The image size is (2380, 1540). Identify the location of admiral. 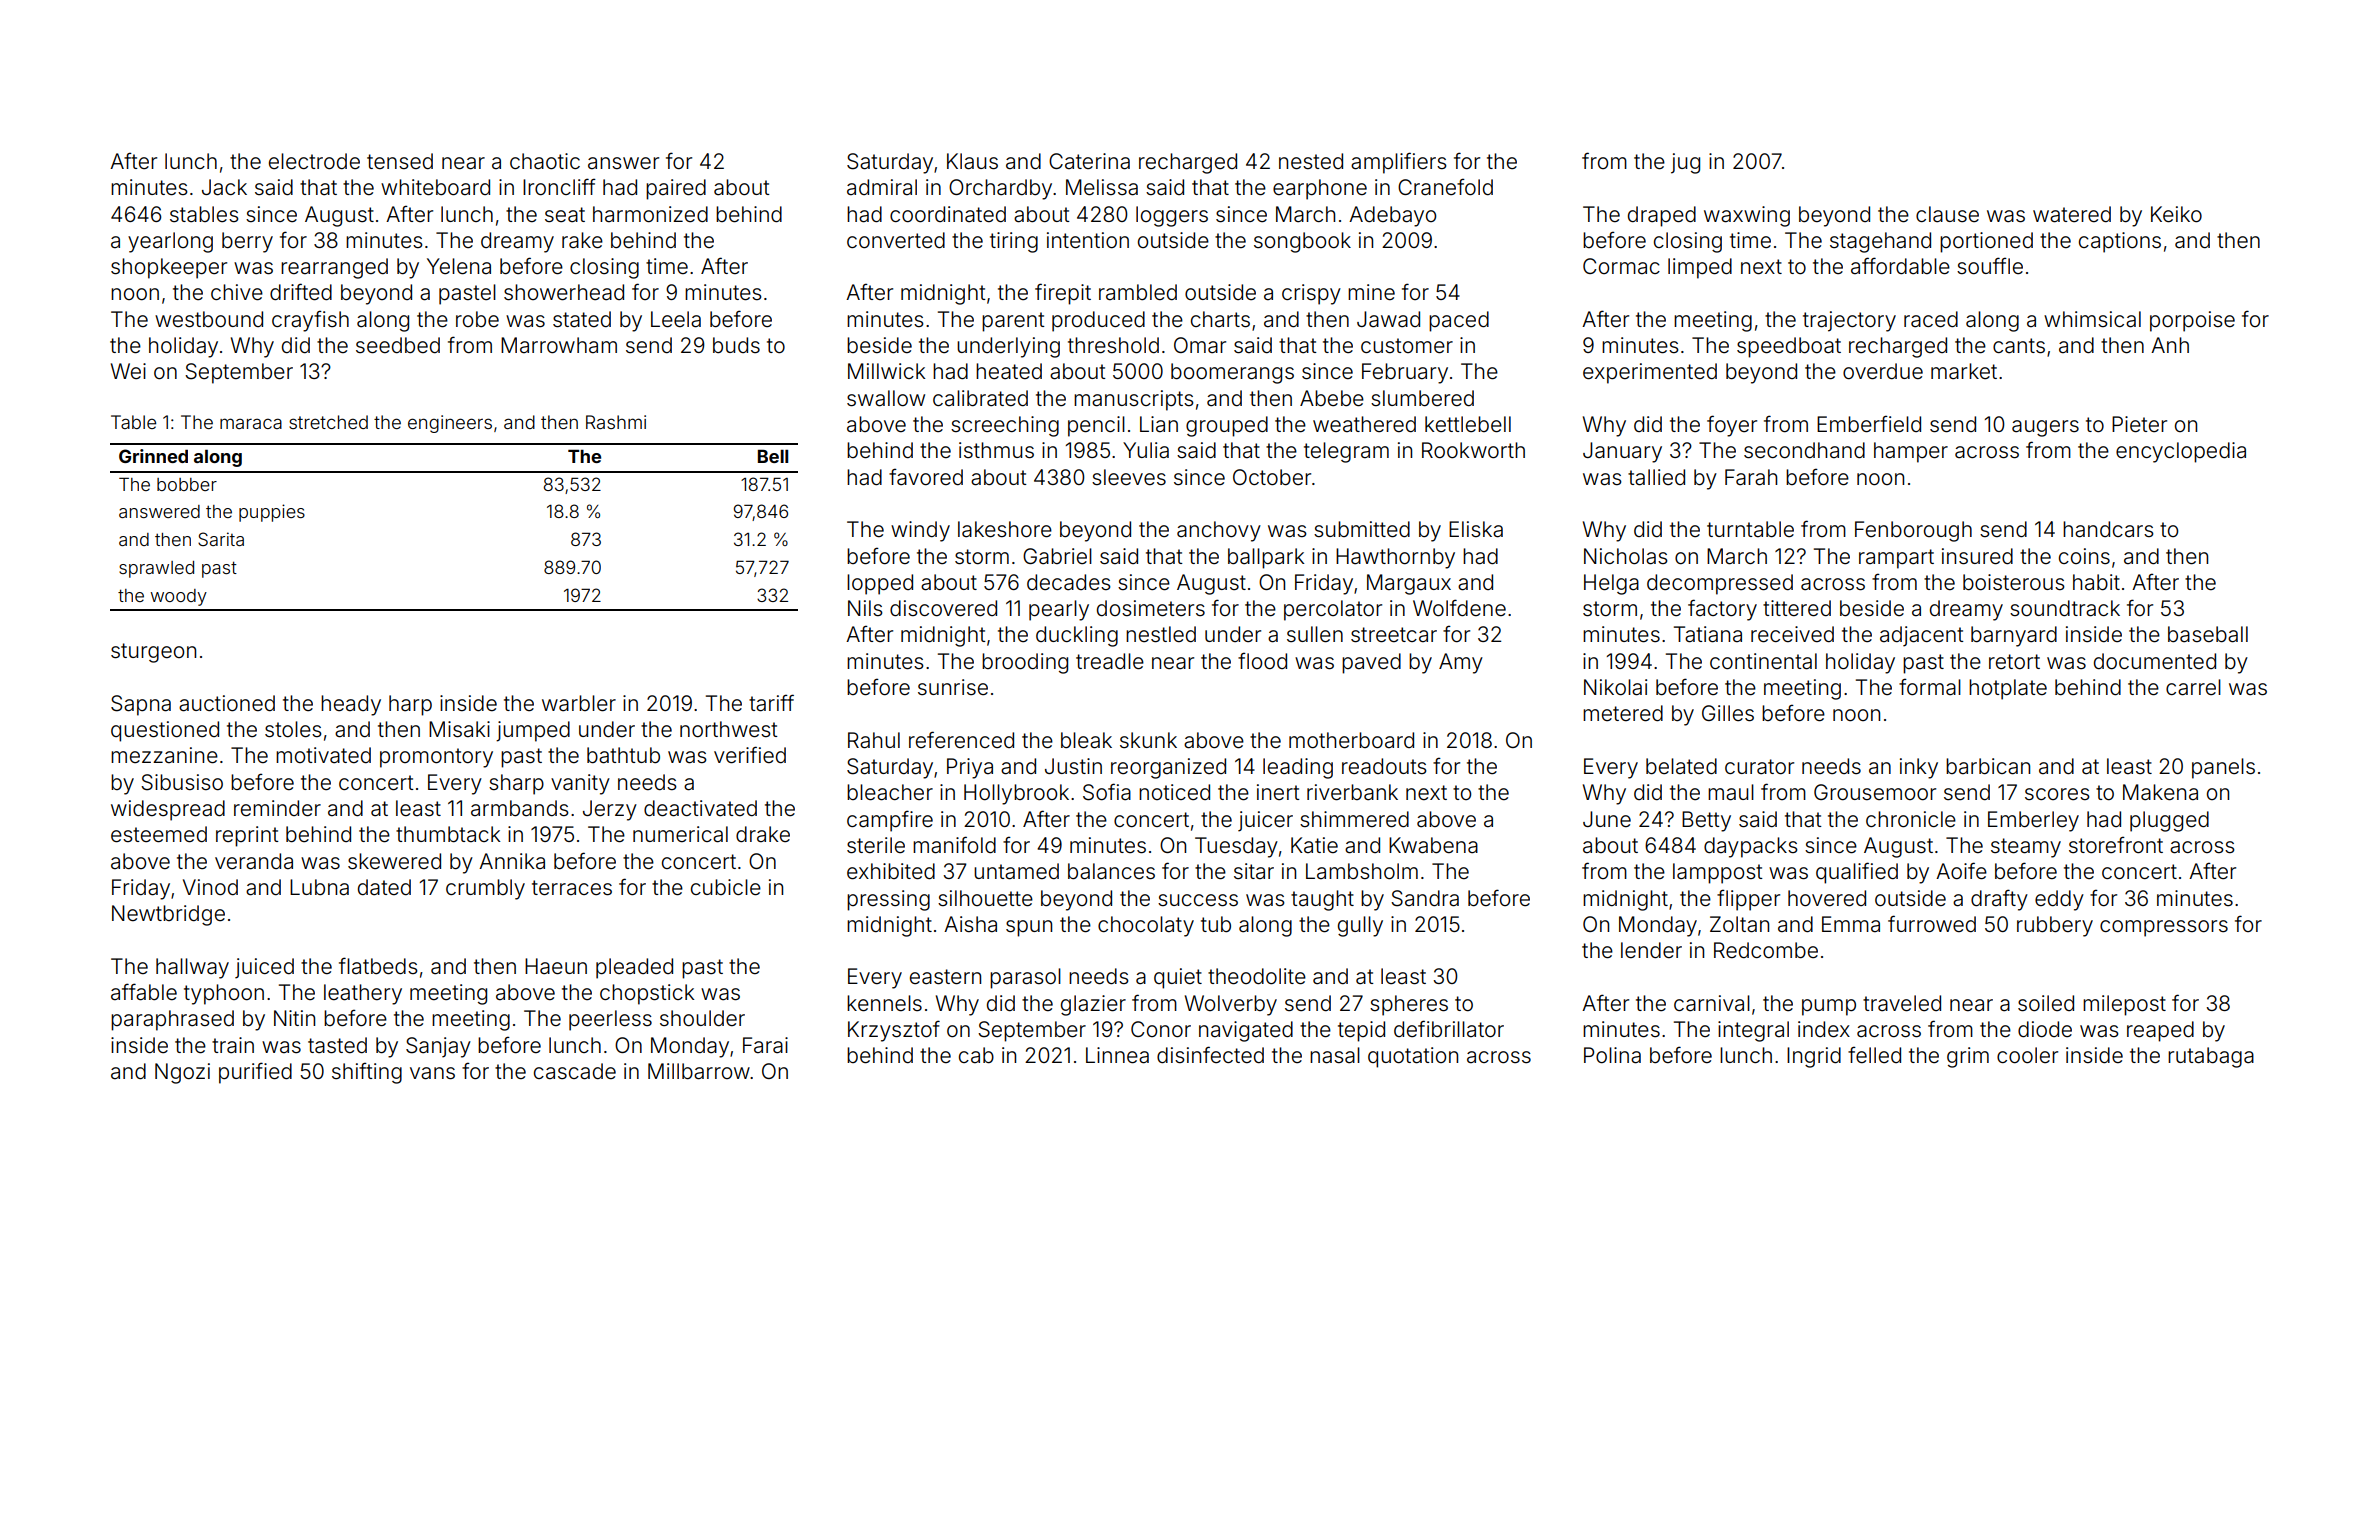
(882, 187).
